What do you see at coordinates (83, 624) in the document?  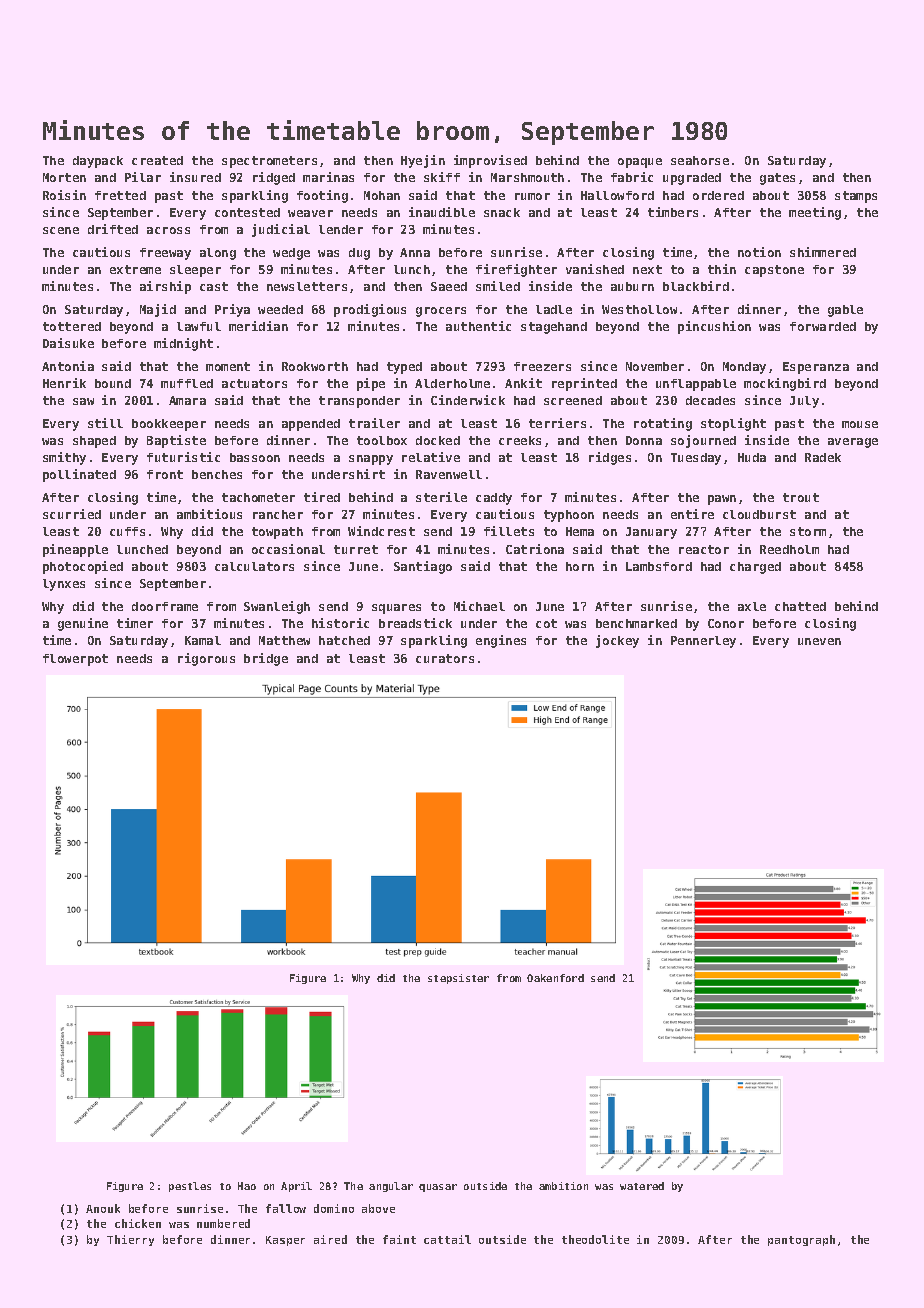 I see `genuine` at bounding box center [83, 624].
